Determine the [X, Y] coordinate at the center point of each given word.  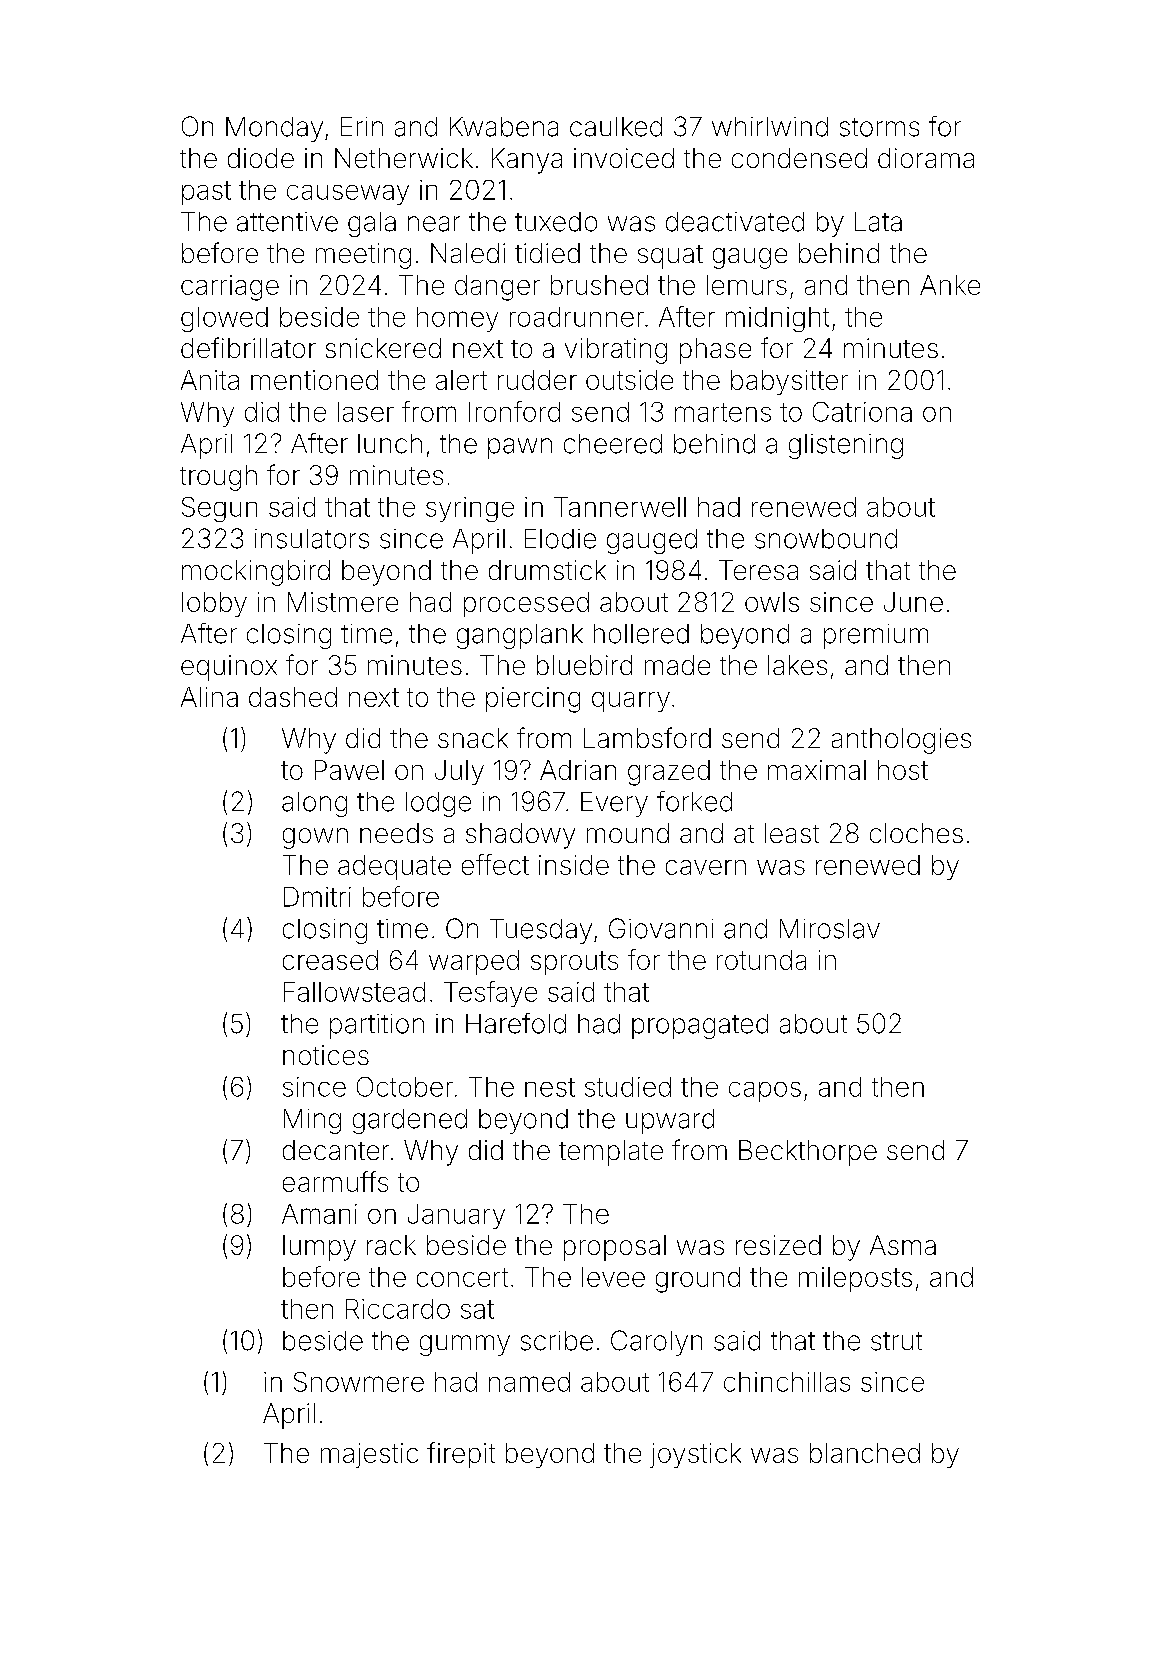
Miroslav [830, 929]
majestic [369, 1455]
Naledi [468, 253]
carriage [230, 288]
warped [474, 962]
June [913, 602]
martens [723, 412]
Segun [219, 509]
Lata [878, 222]
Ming [312, 1121]
